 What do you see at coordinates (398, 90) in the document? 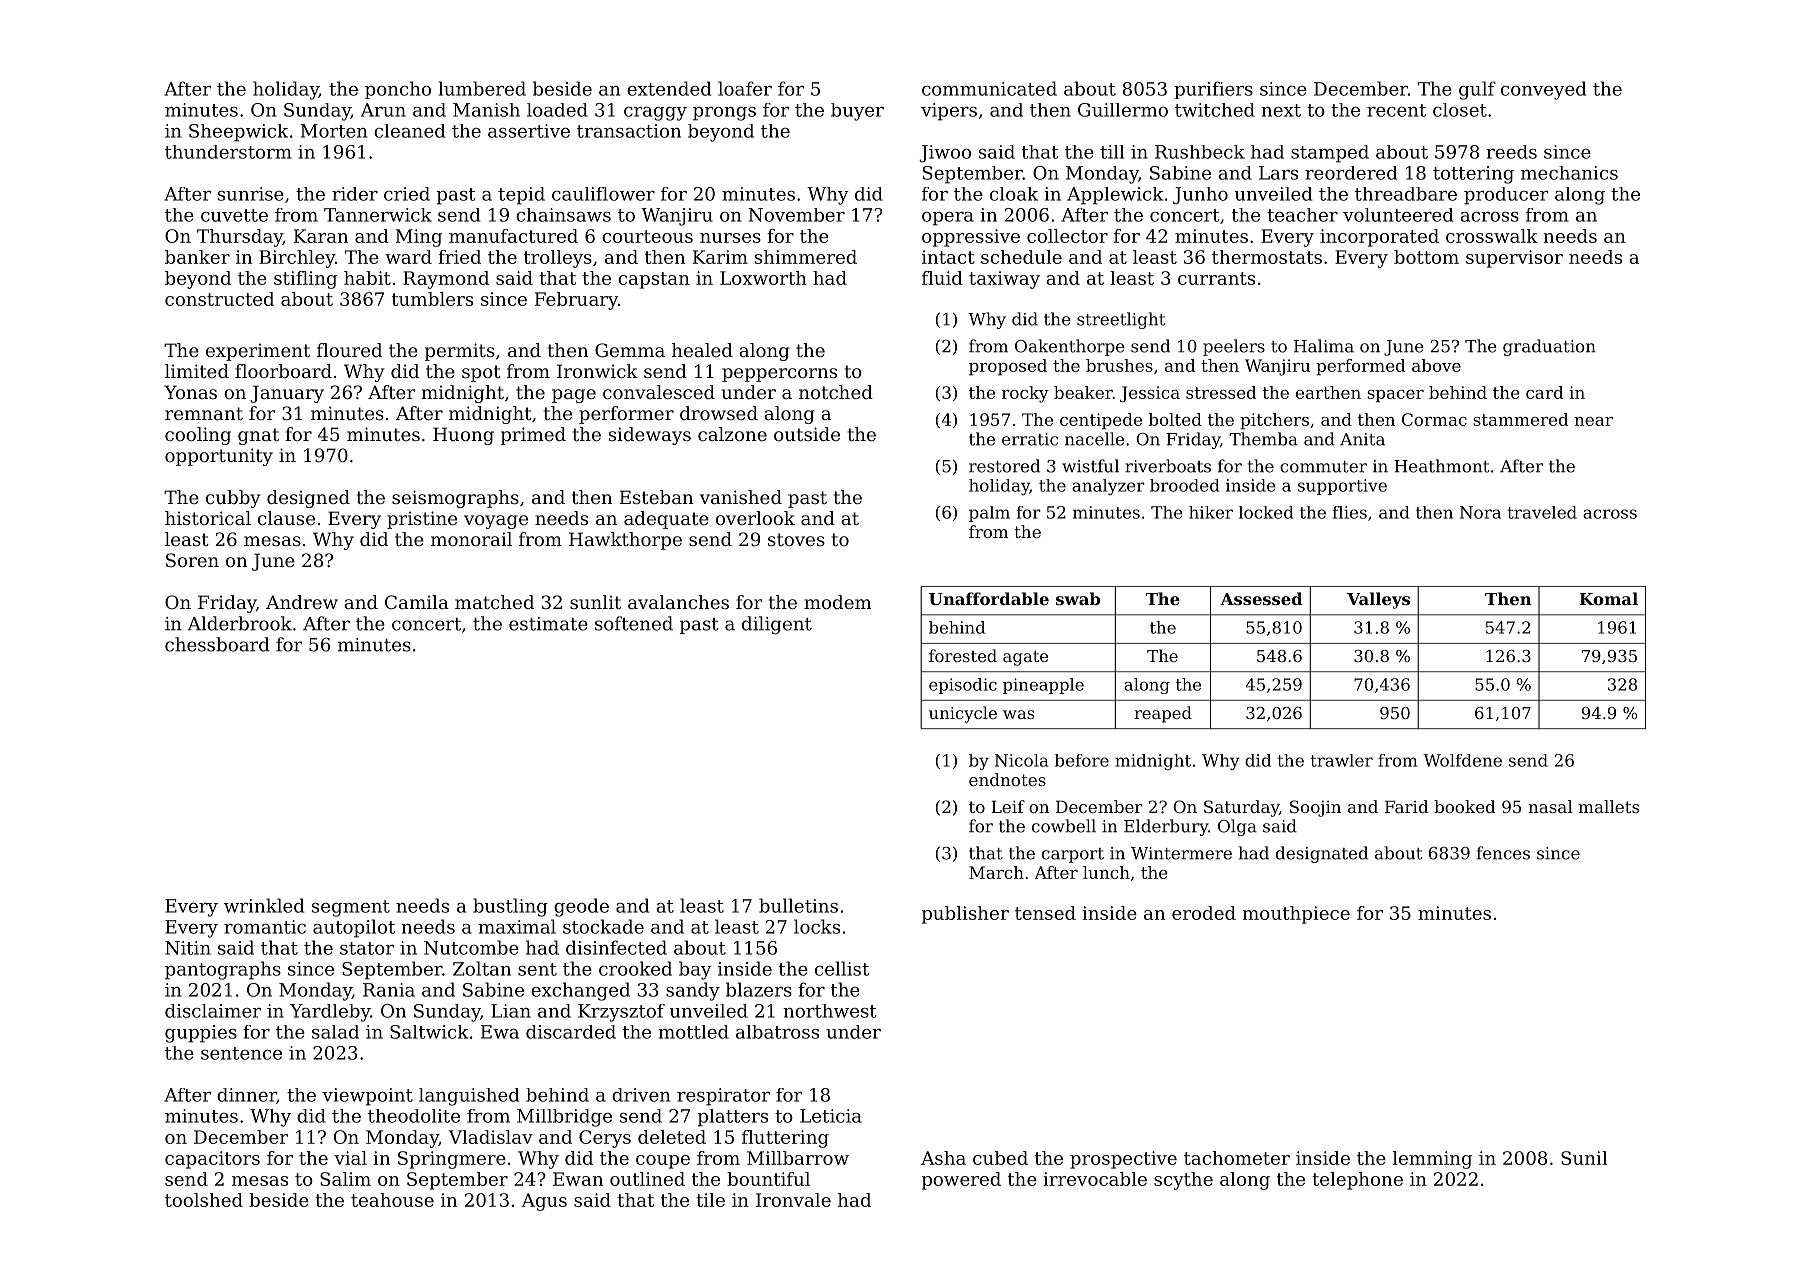
I see `poncho` at bounding box center [398, 90].
